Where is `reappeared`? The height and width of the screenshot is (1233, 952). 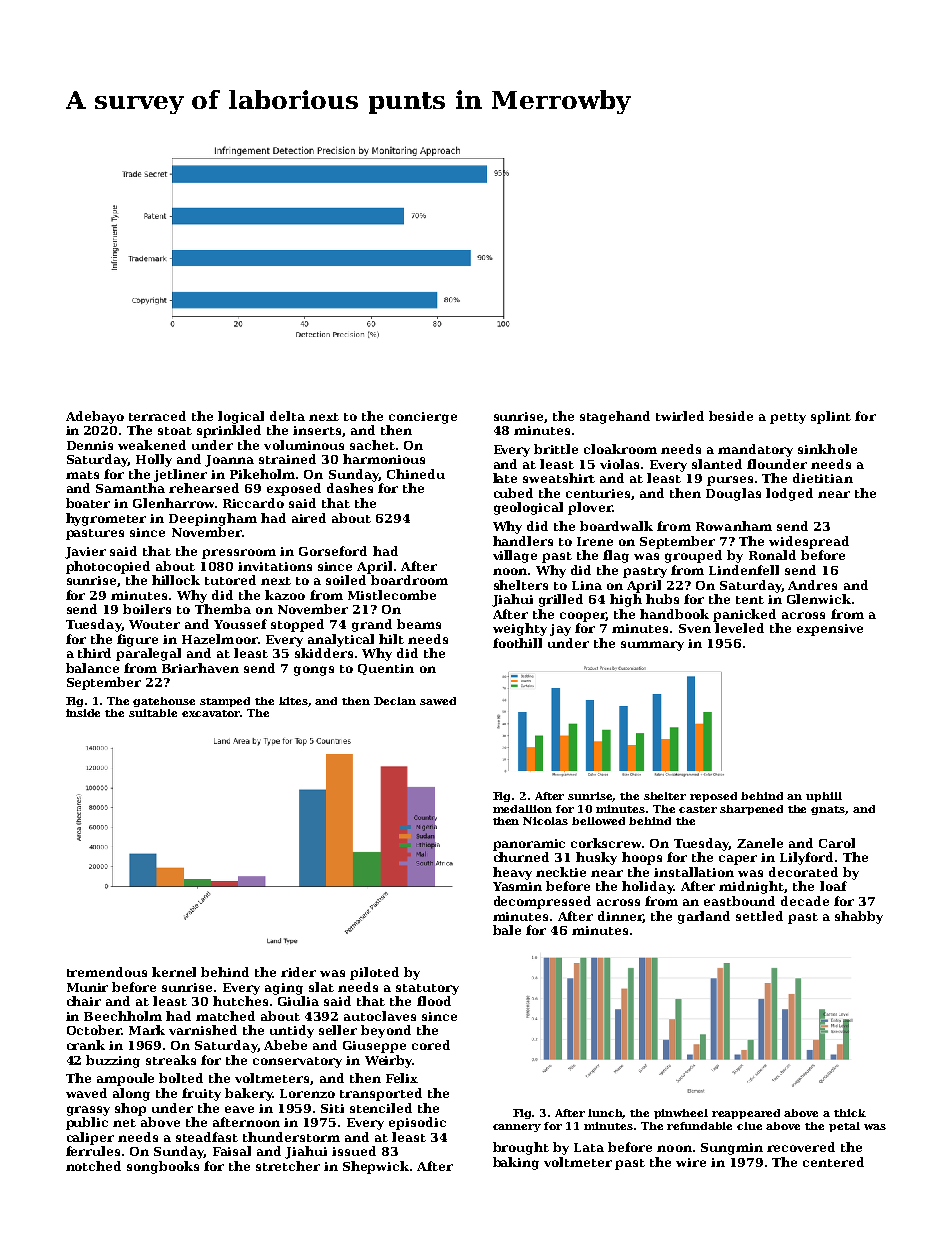
reappeared is located at coordinates (746, 1114).
